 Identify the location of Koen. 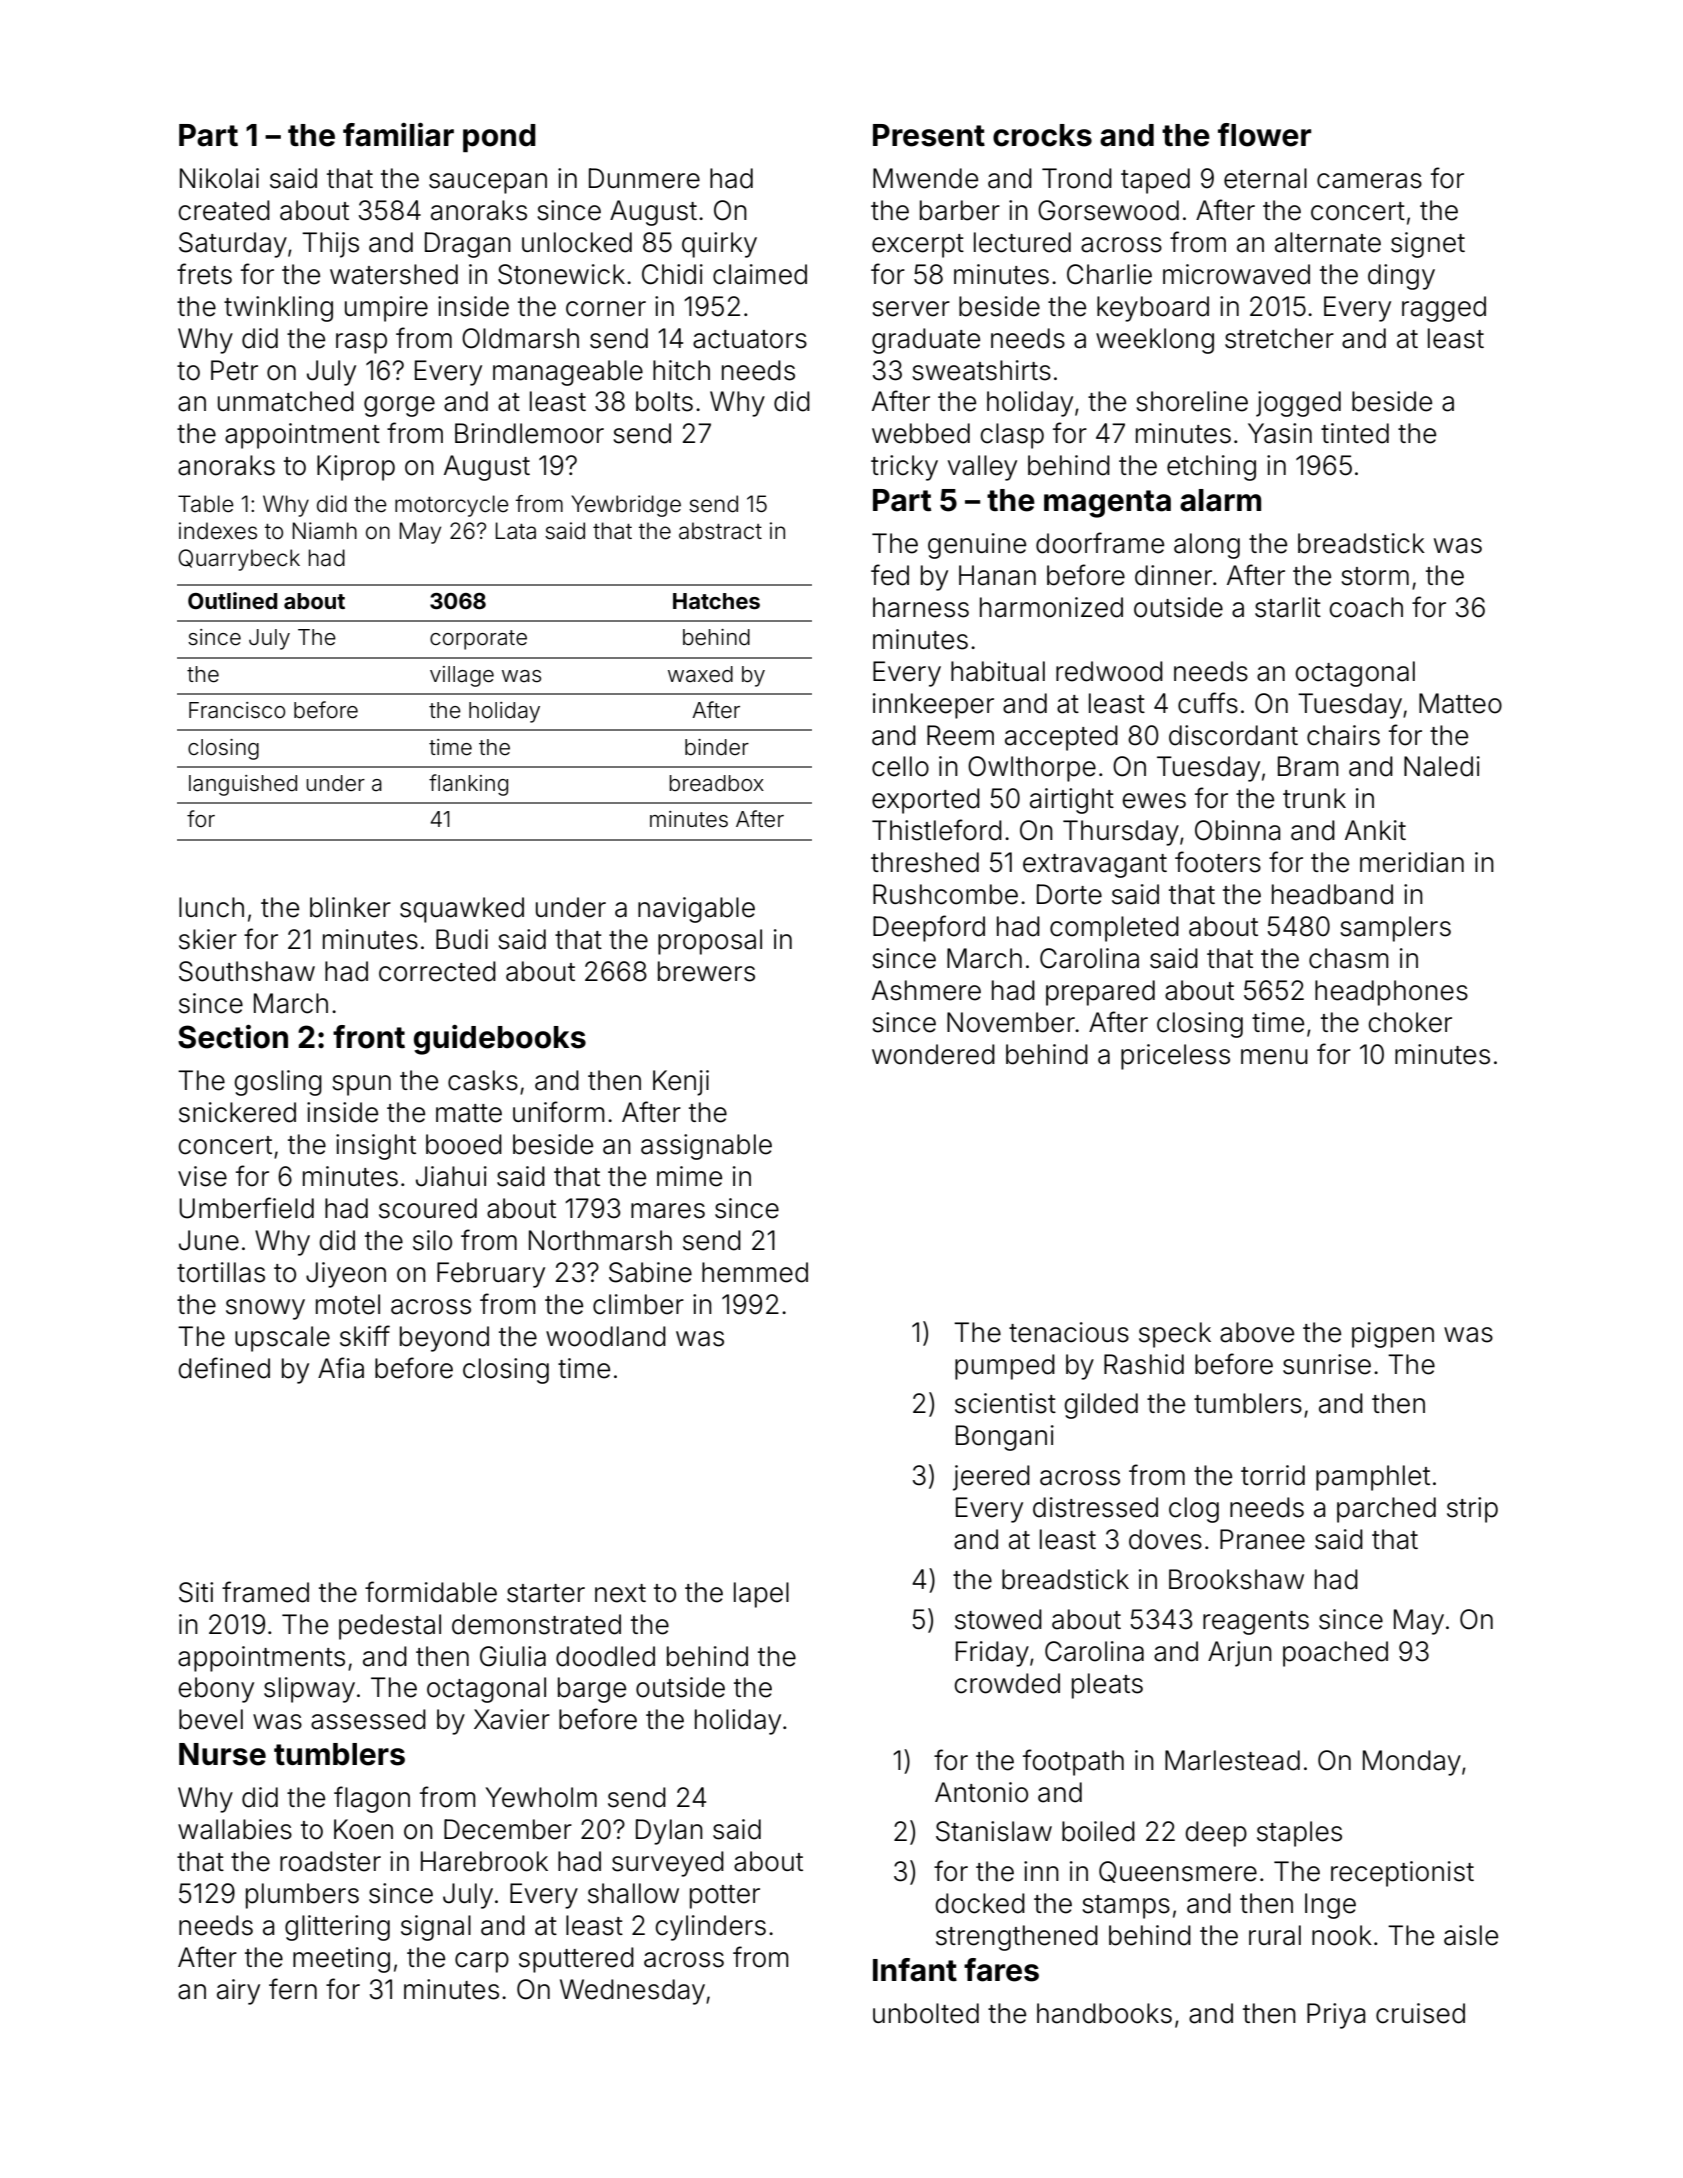
(363, 1829).
